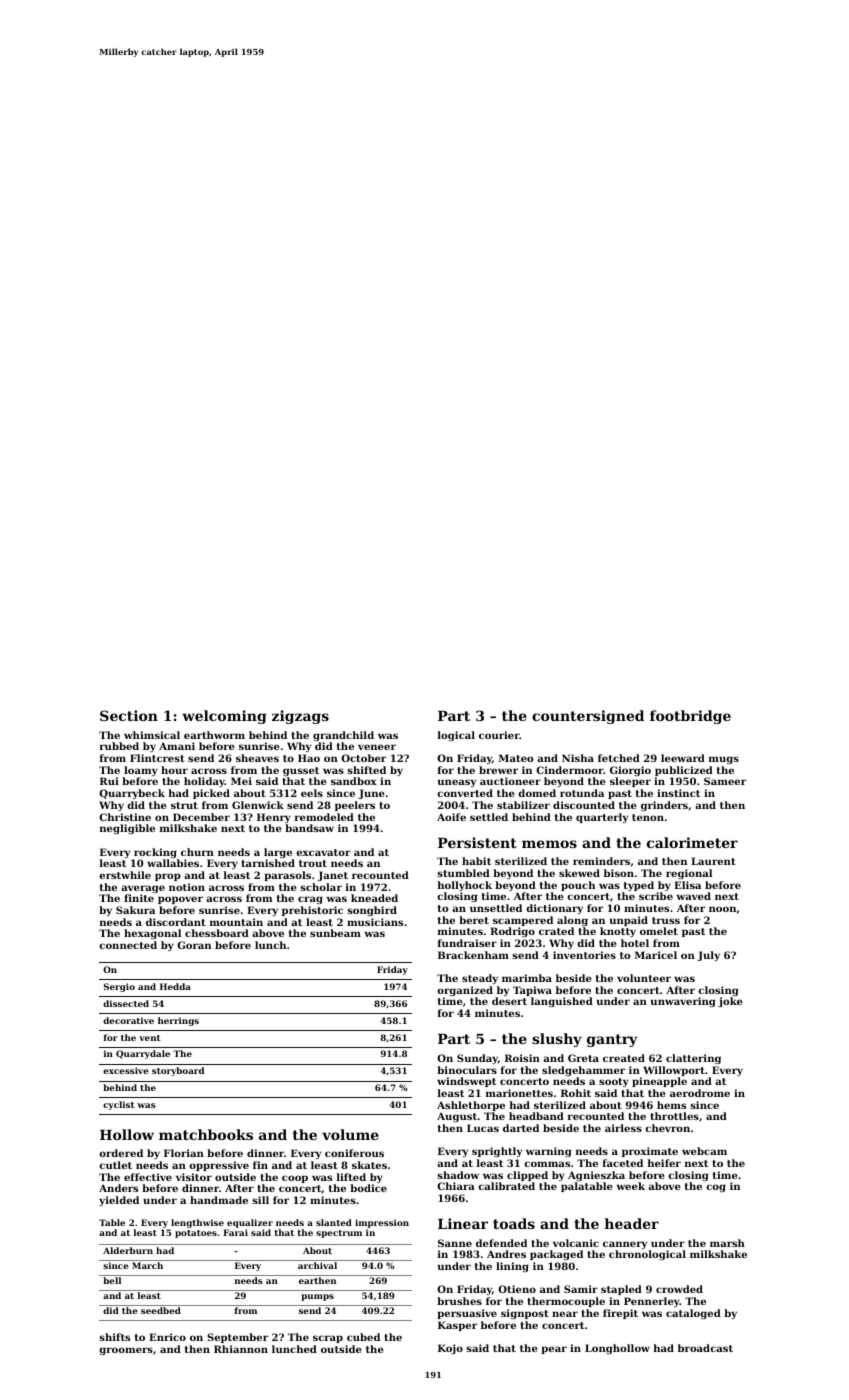 Image resolution: width=849 pixels, height=1400 pixels. Describe the element at coordinates (125, 817) in the screenshot. I see `Christine` at that location.
